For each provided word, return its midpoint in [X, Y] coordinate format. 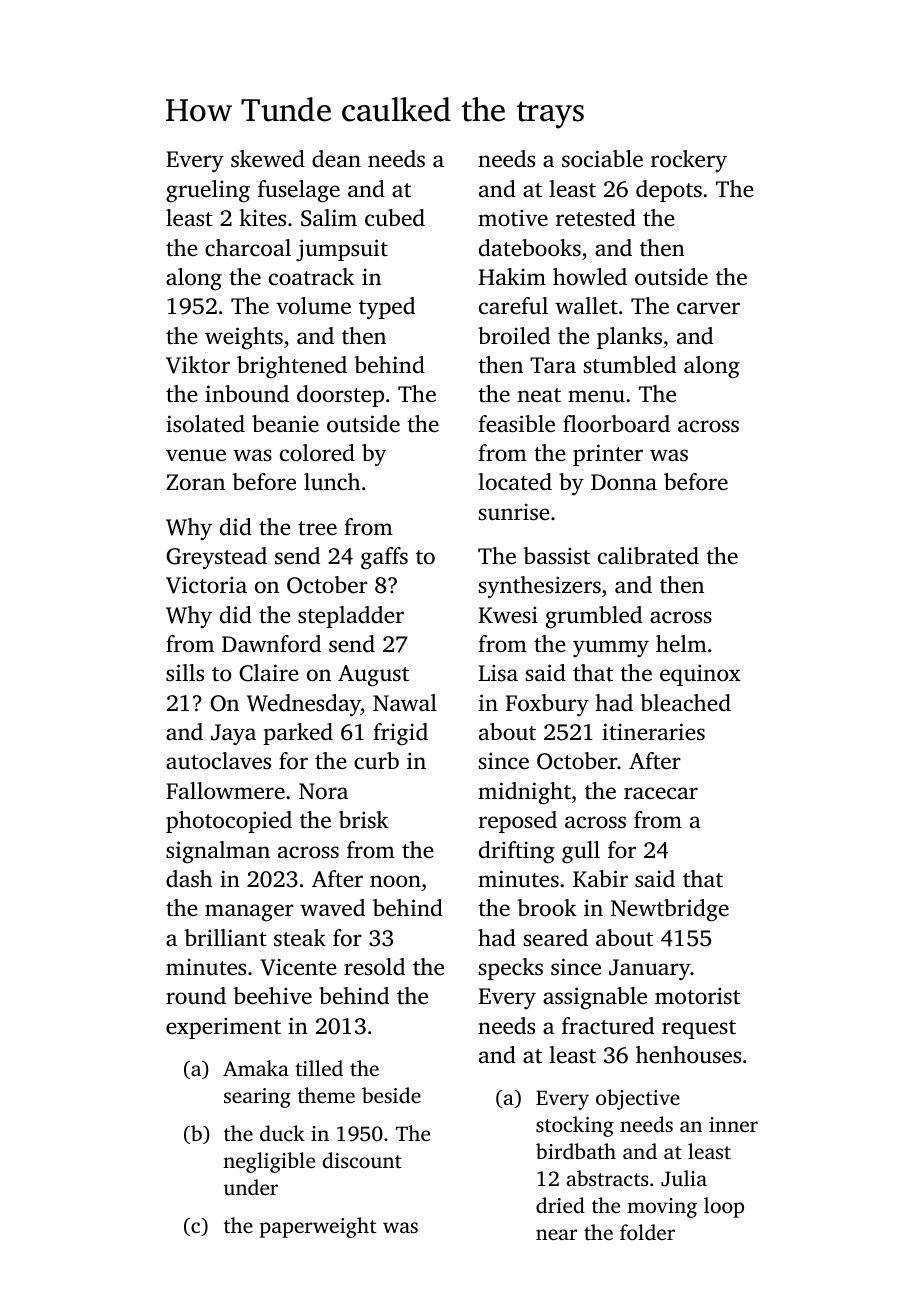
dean [336, 158]
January [650, 970]
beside [391, 1095]
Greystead [216, 558]
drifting [517, 852]
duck [282, 1133]
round [196, 995]
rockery [689, 161]
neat [539, 395]
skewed [268, 159]
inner [733, 1124]
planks [629, 338]
